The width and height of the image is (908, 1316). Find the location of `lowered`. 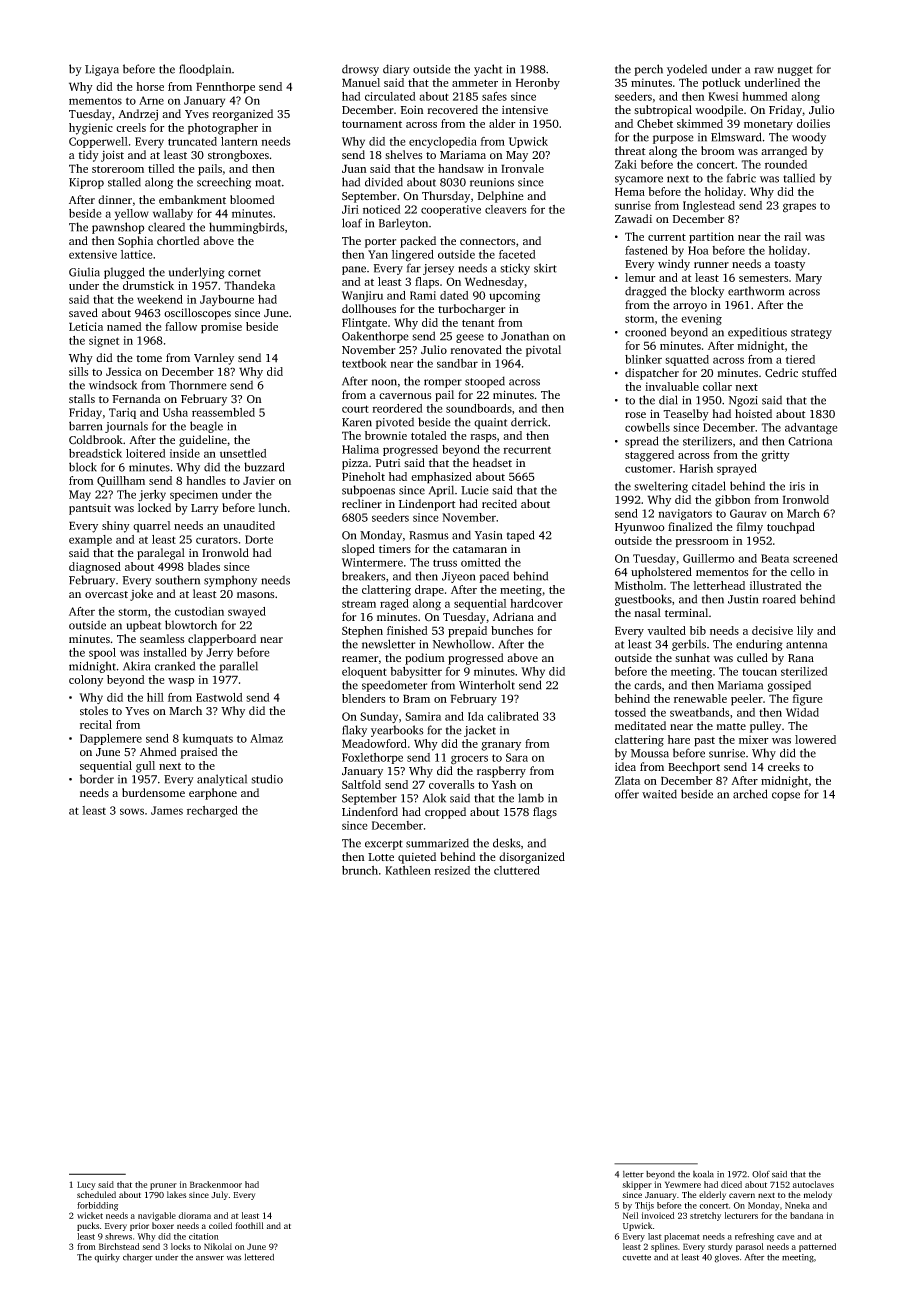

lowered is located at coordinates (815, 739).
